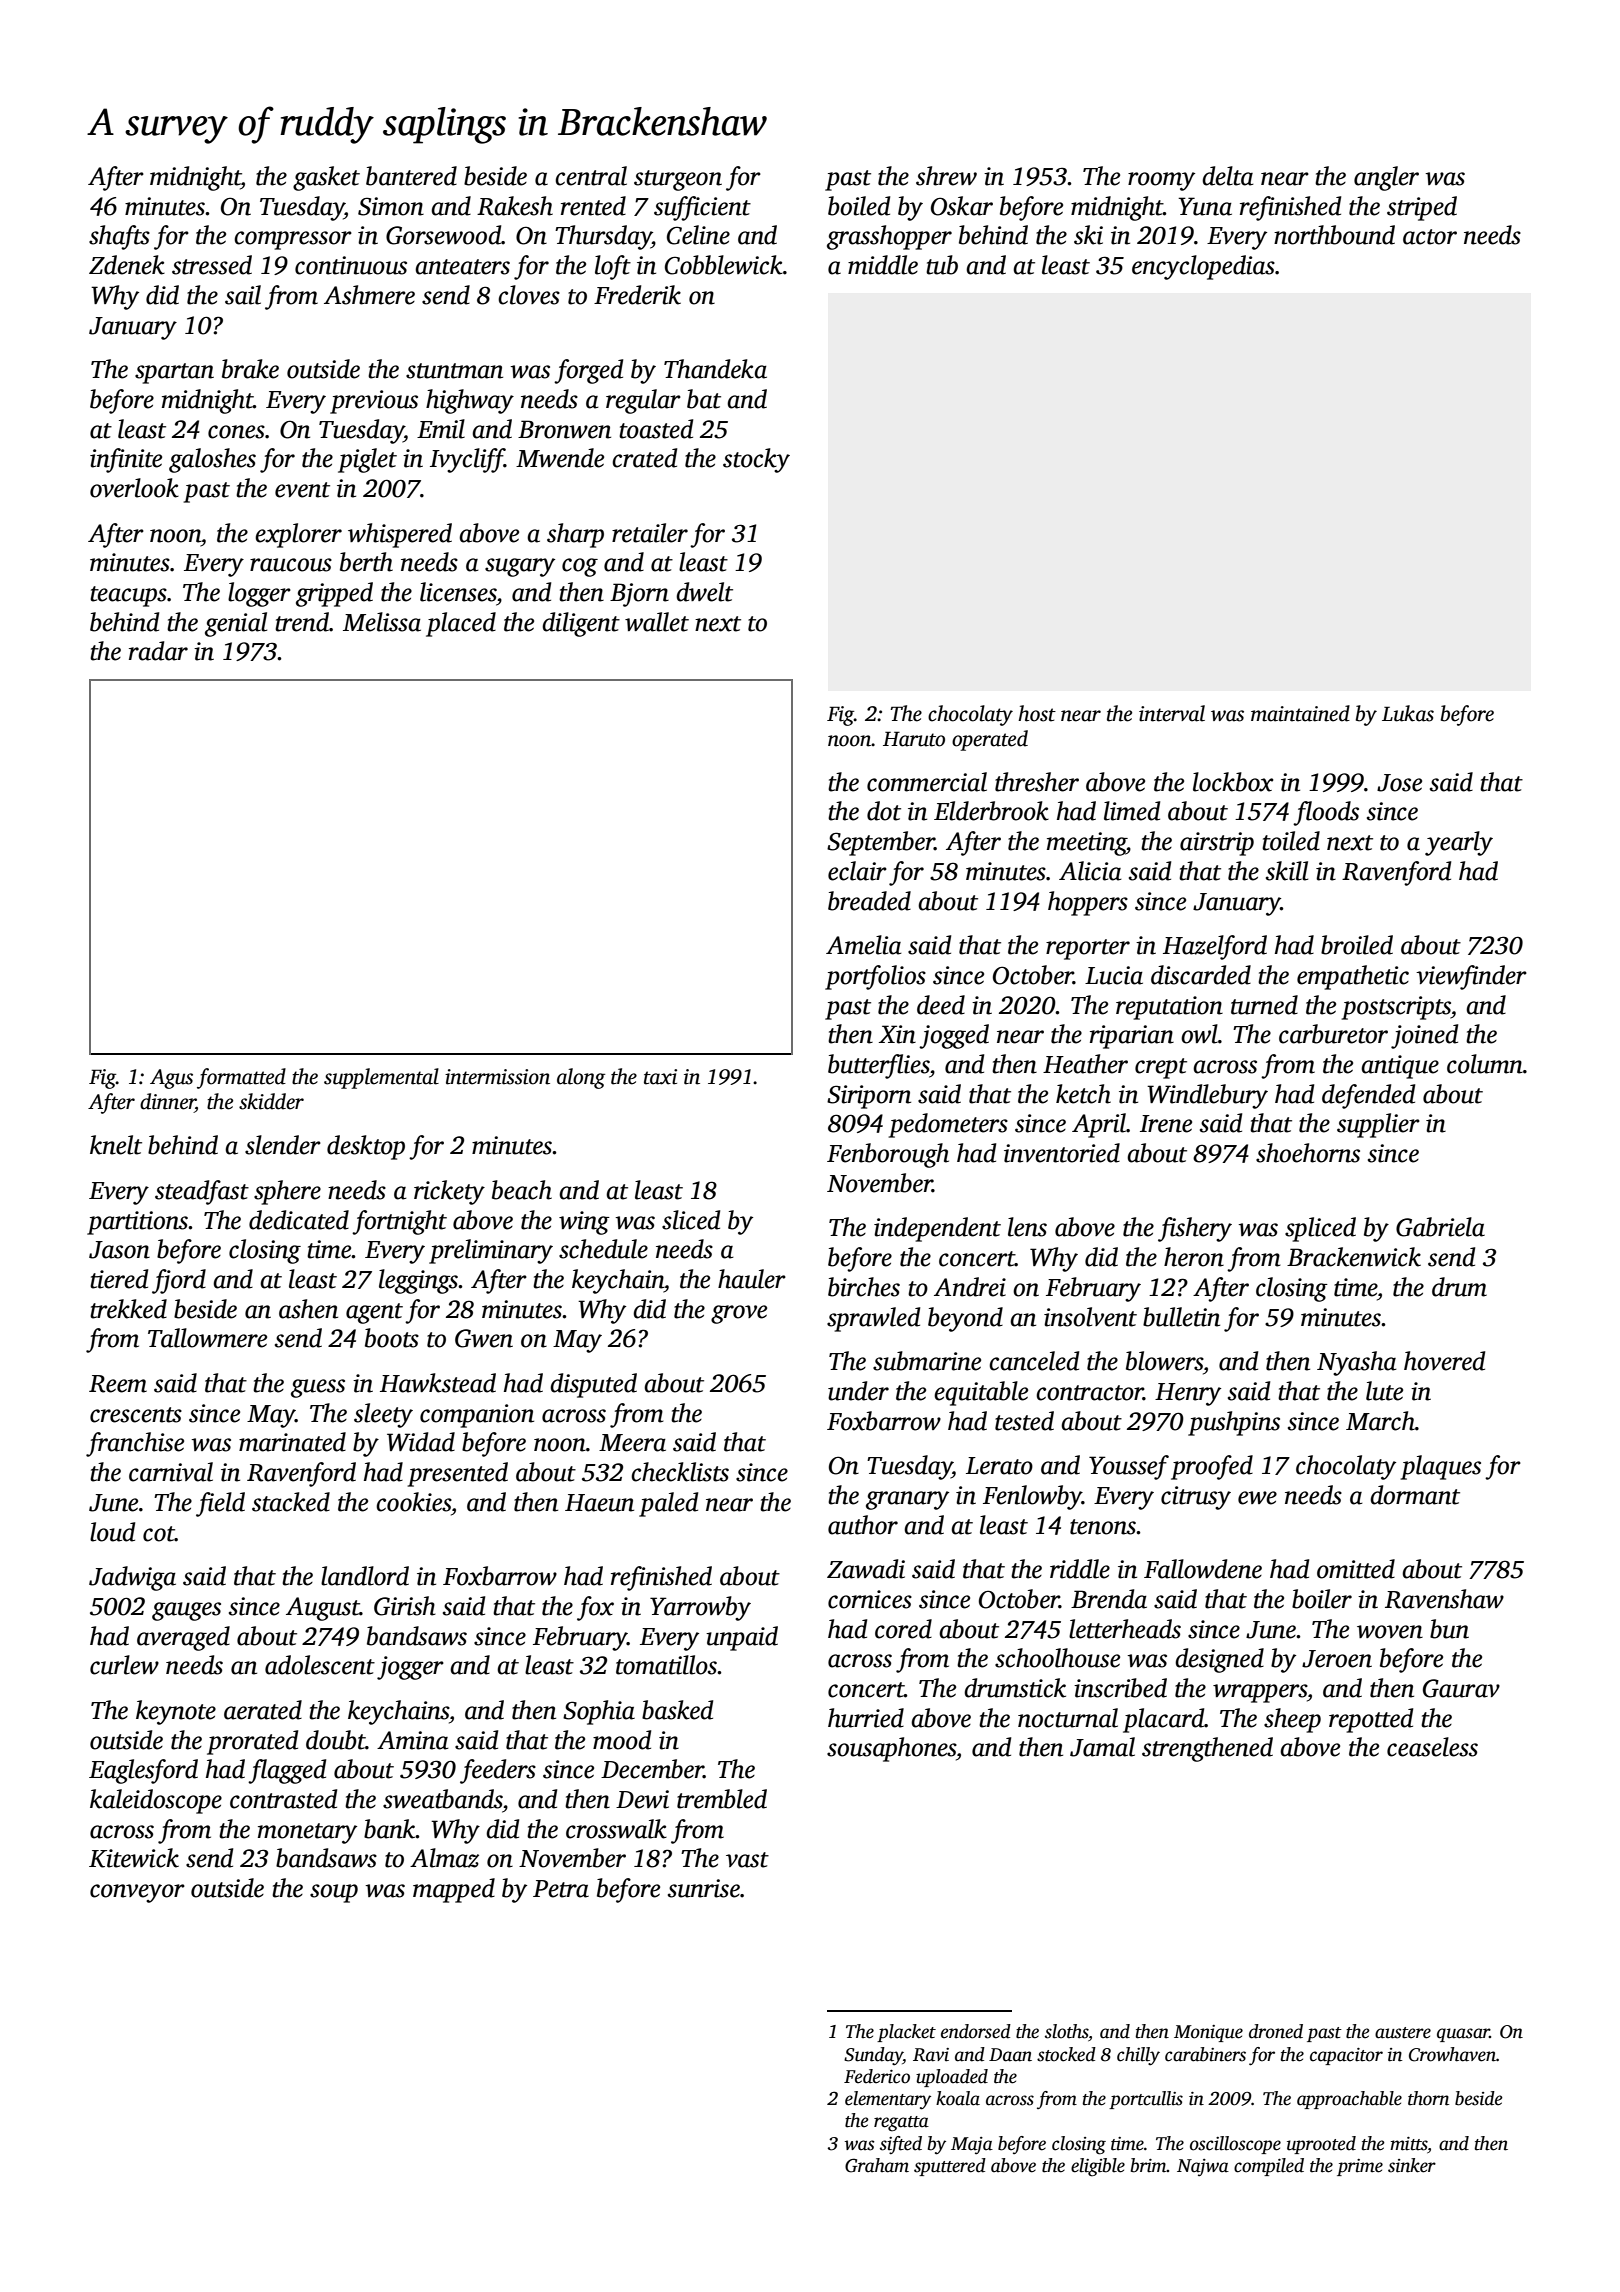 The image size is (1620, 2292). I want to click on infinite, so click(126, 460).
